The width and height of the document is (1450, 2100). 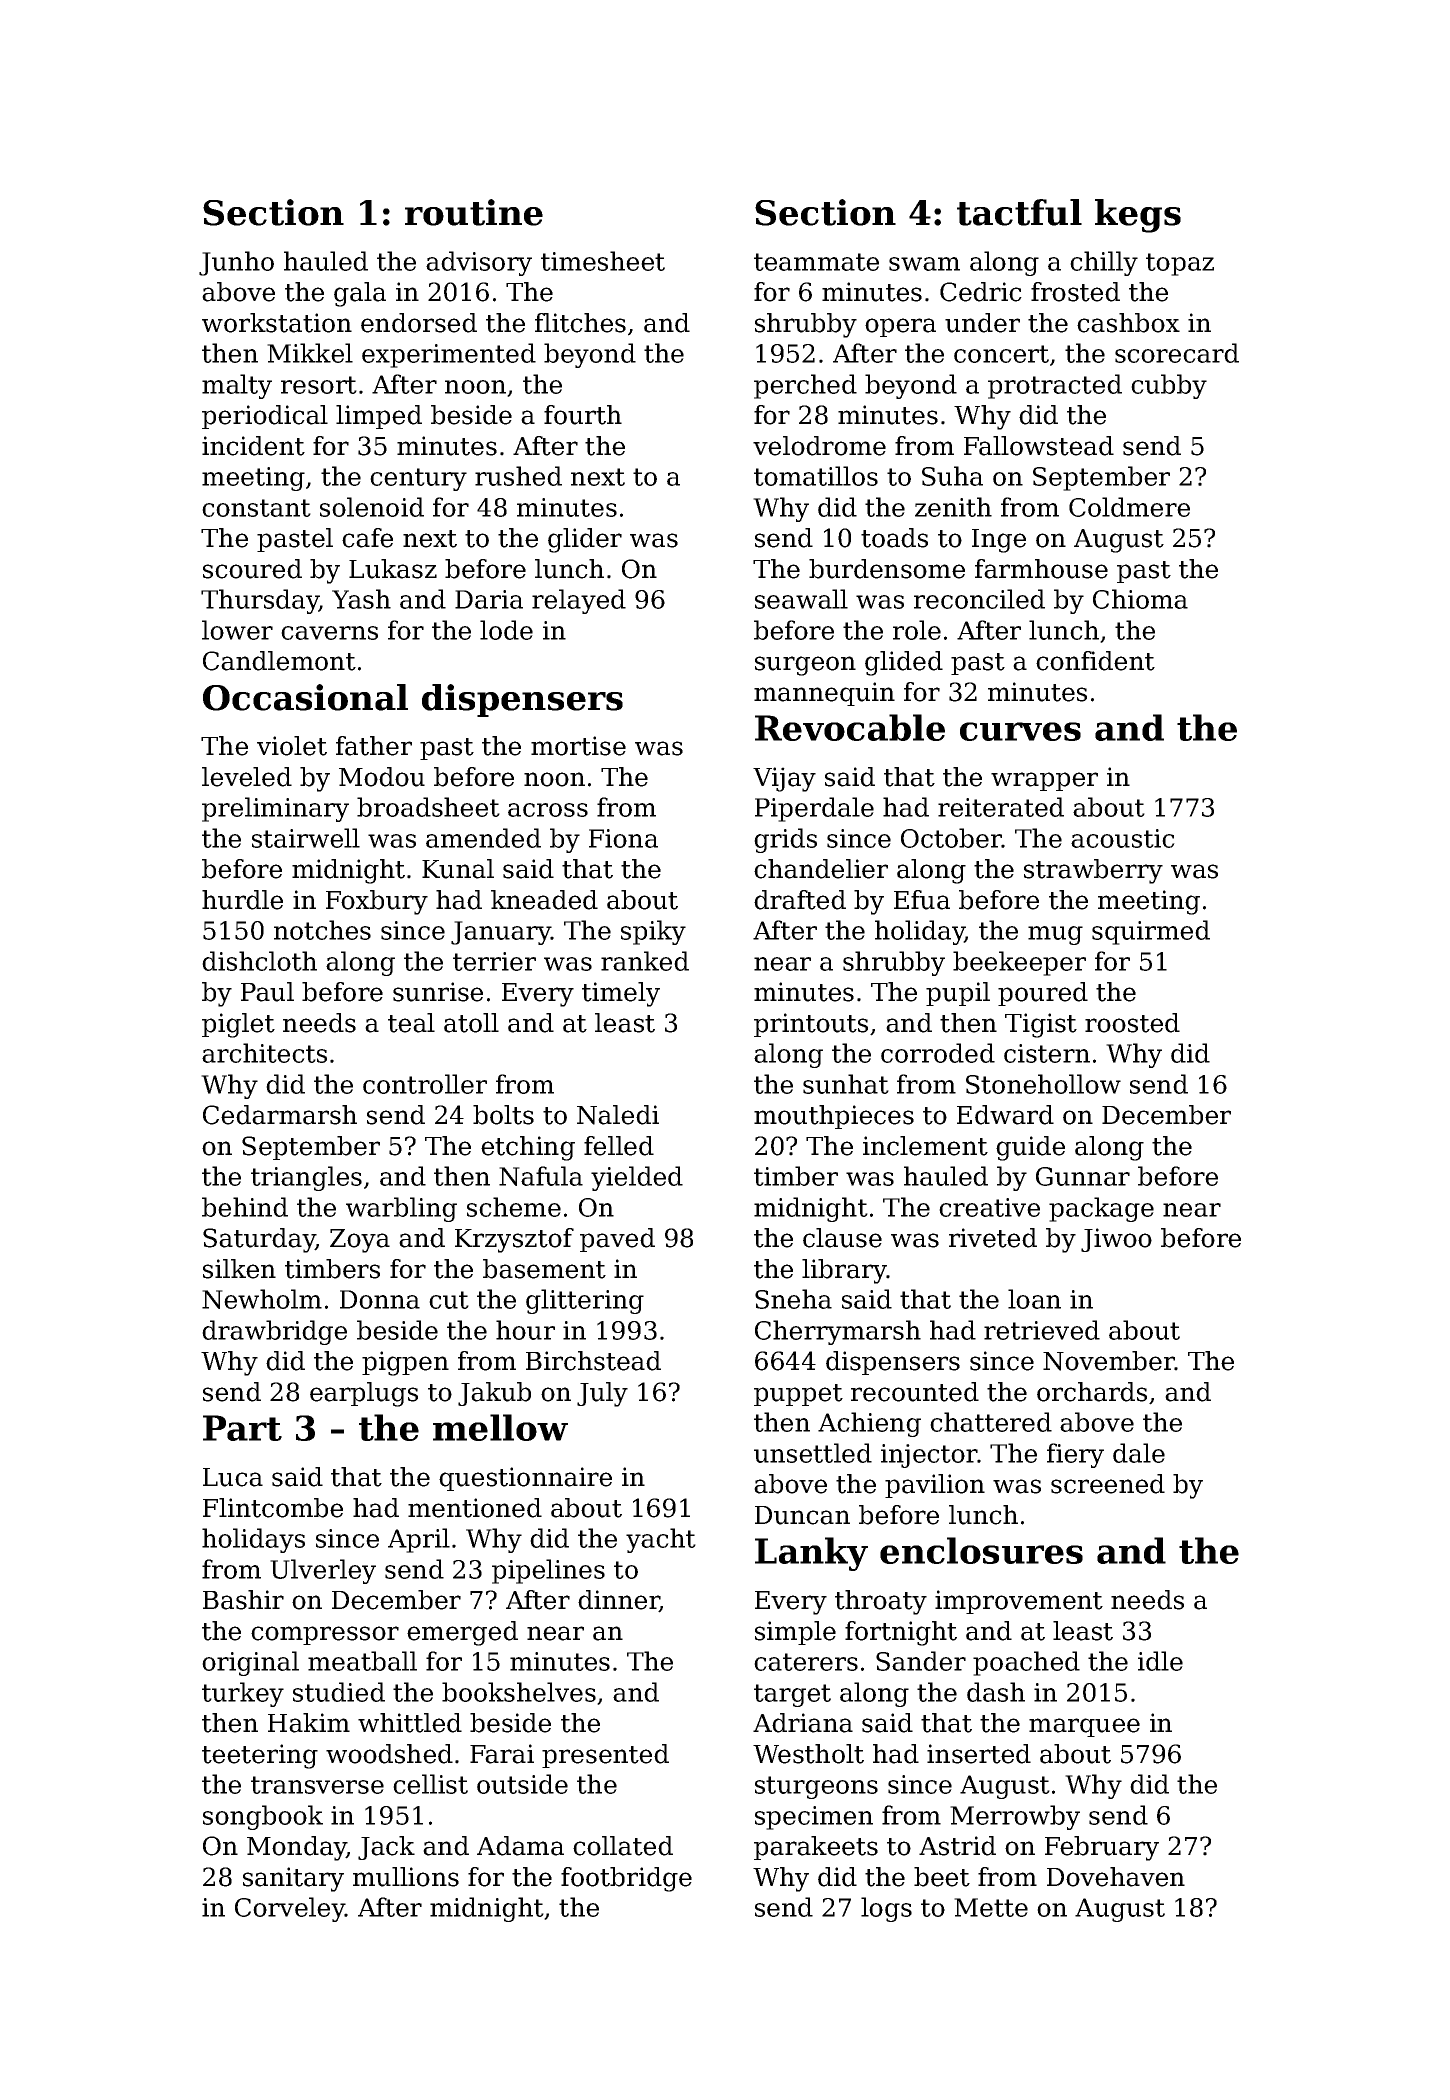 I want to click on Corveley, so click(x=290, y=1909).
